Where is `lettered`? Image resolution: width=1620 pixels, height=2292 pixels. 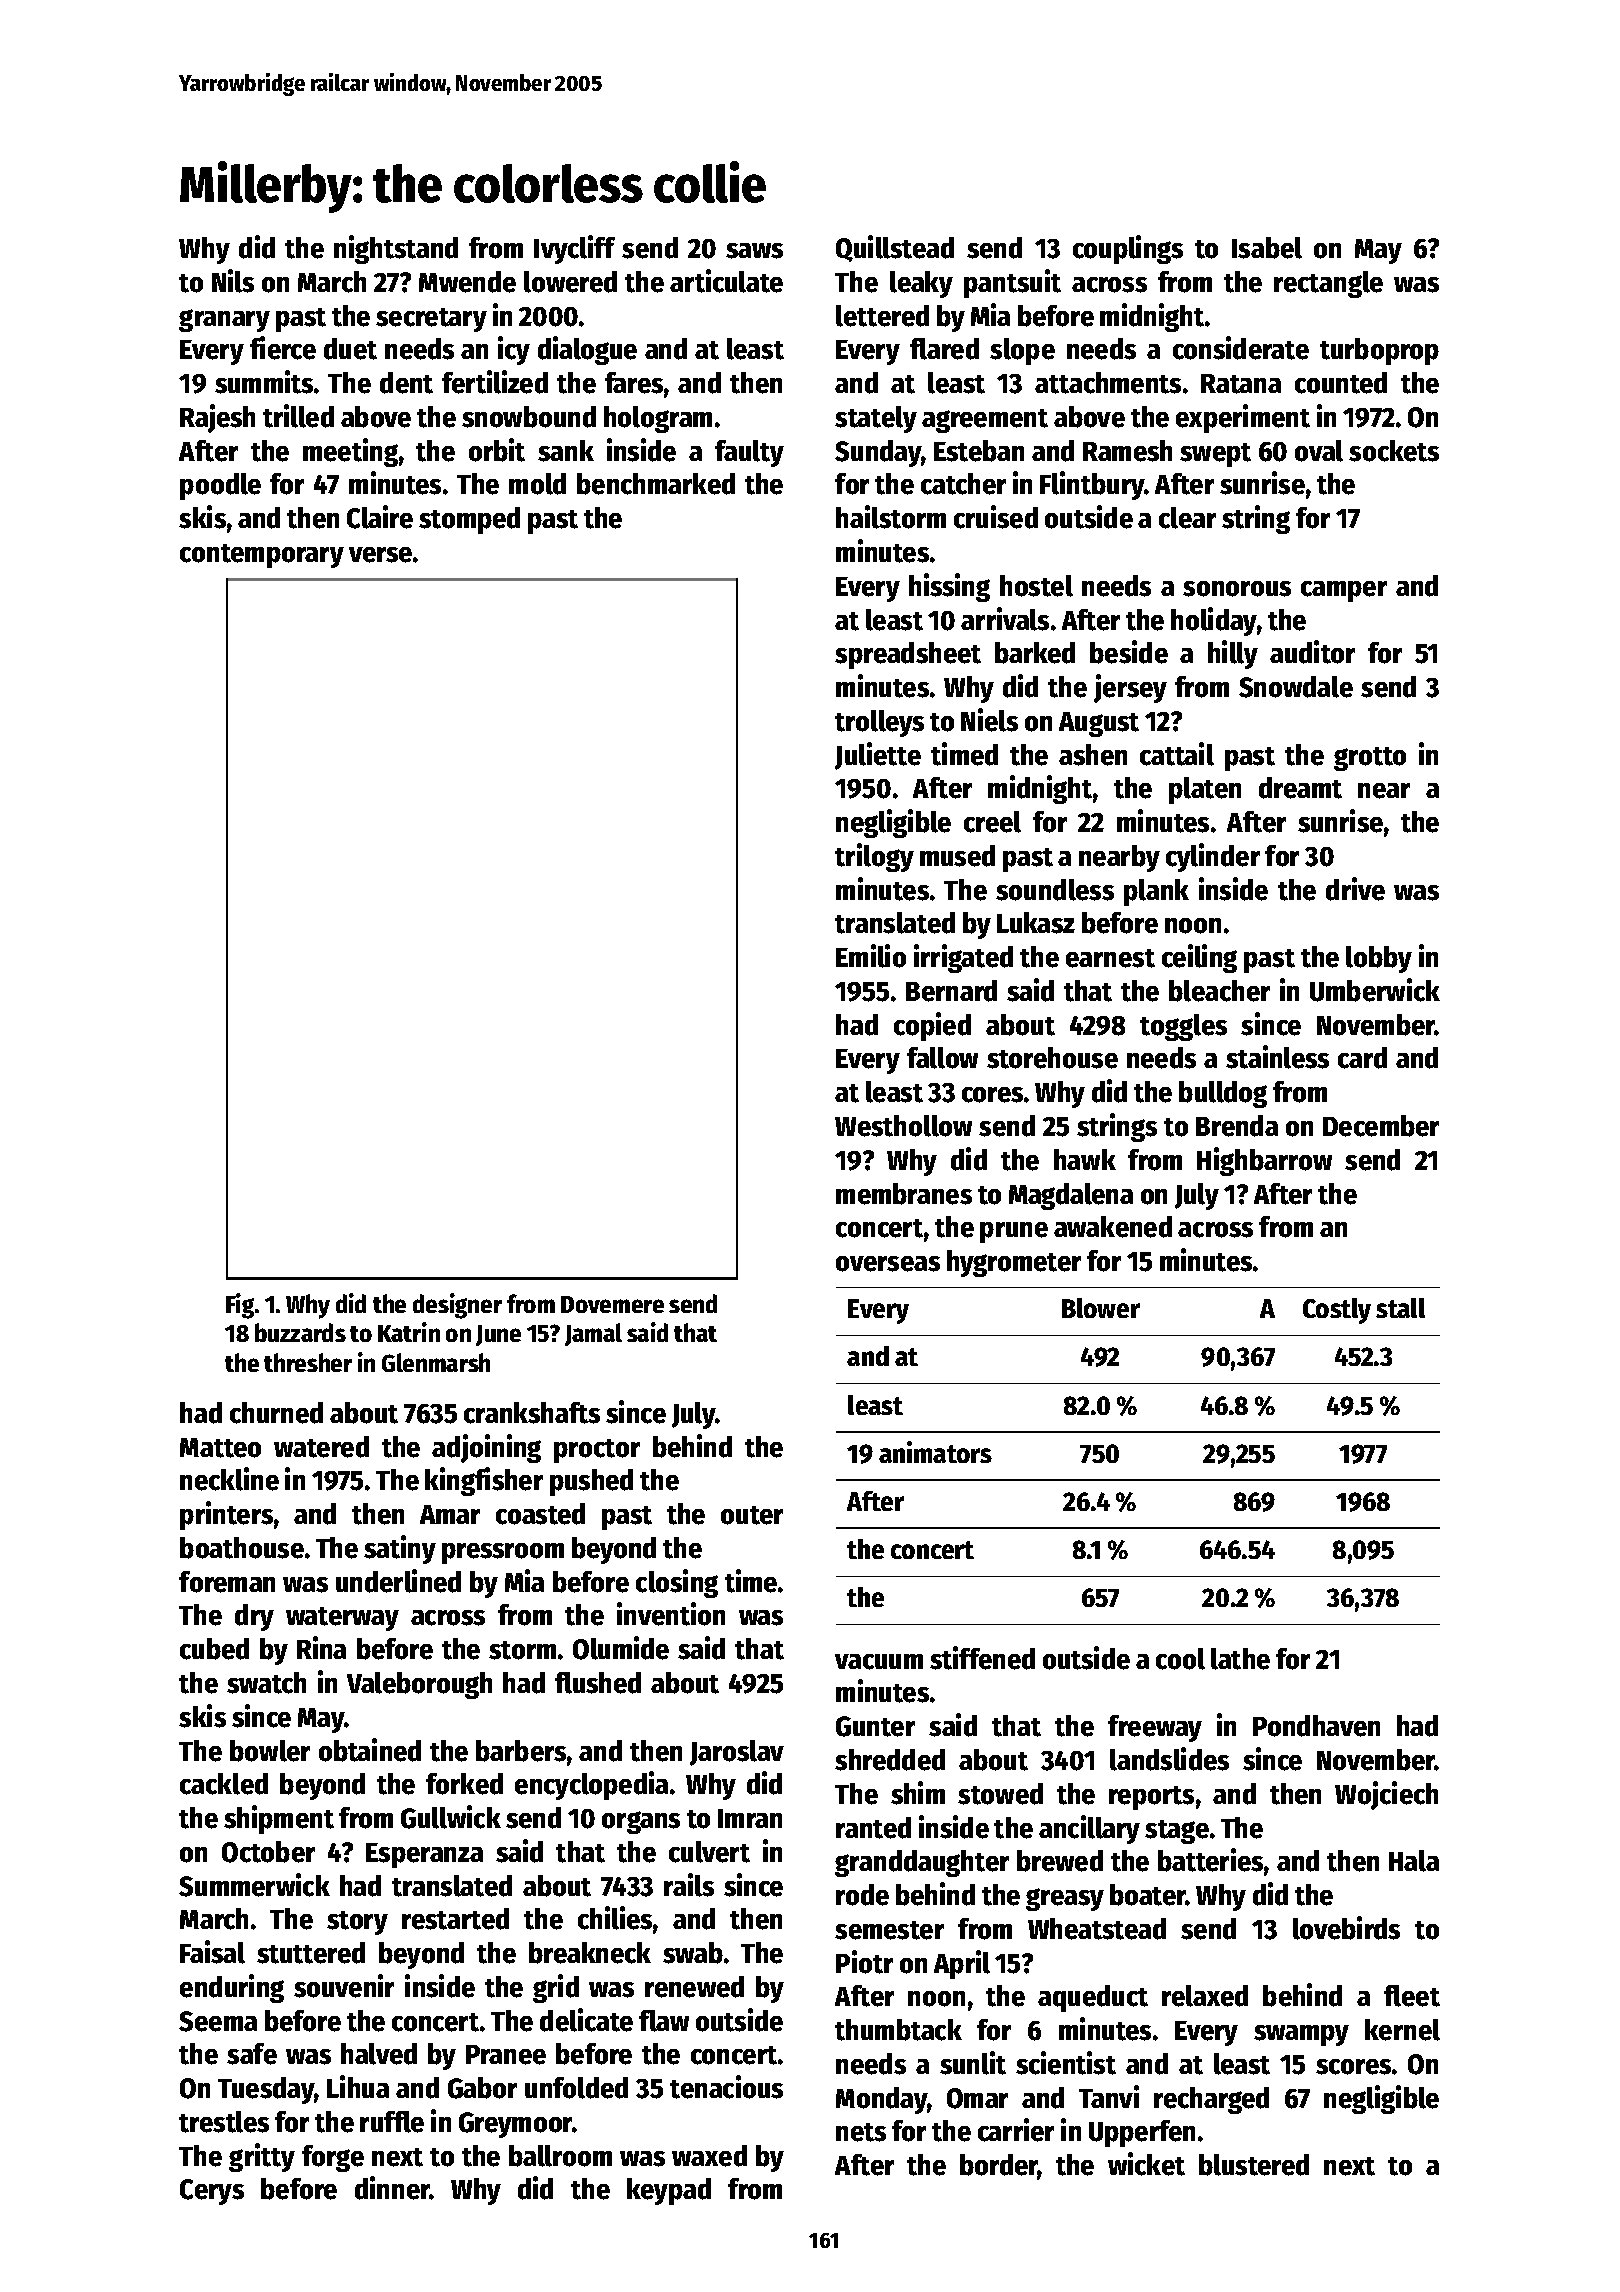
lettered is located at coordinates (882, 316).
